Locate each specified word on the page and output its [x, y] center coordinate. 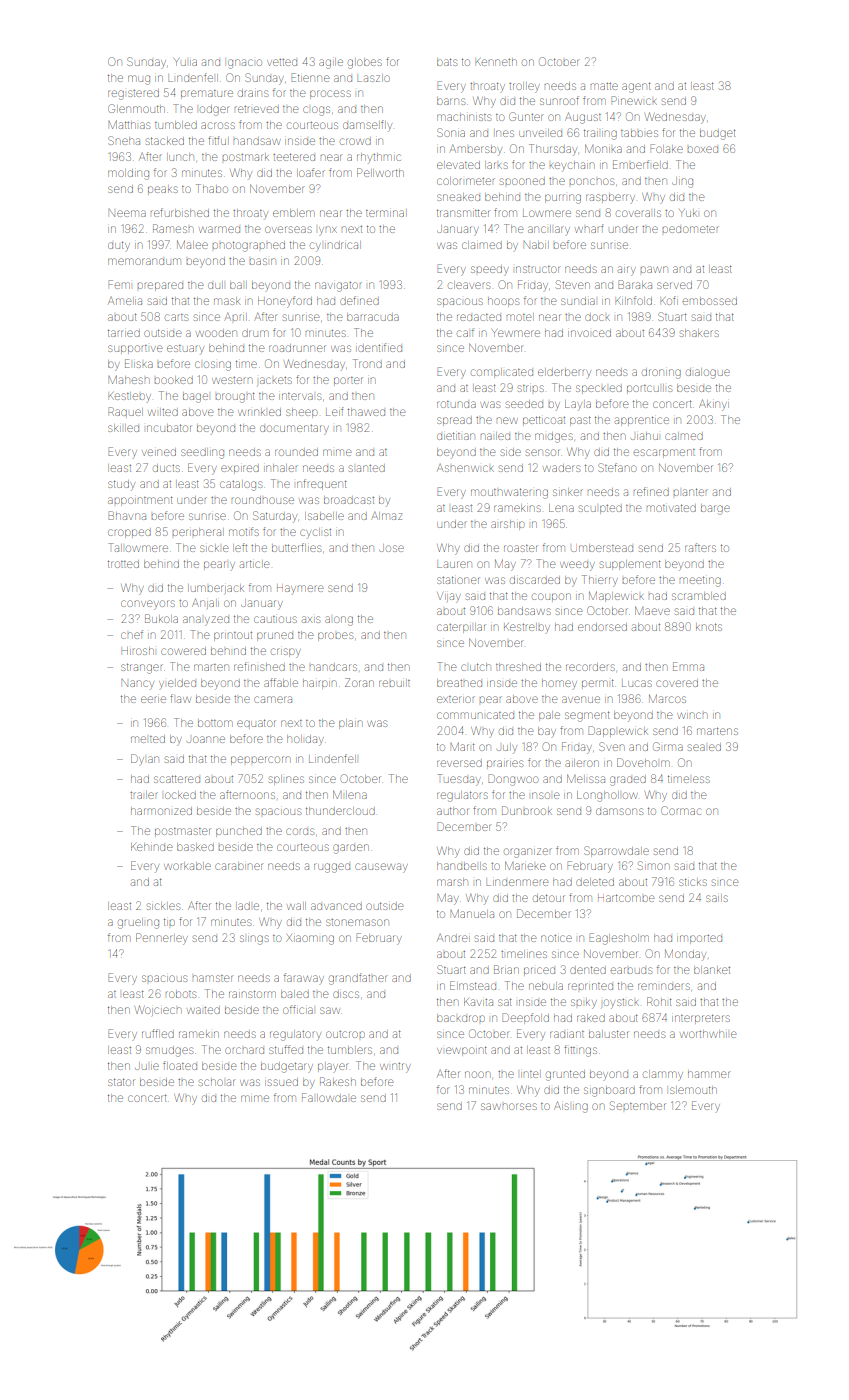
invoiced [589, 333]
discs [346, 994]
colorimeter [466, 181]
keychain [571, 167]
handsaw [257, 141]
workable [187, 866]
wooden [216, 333]
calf [465, 332]
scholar [216, 1082]
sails [717, 898]
